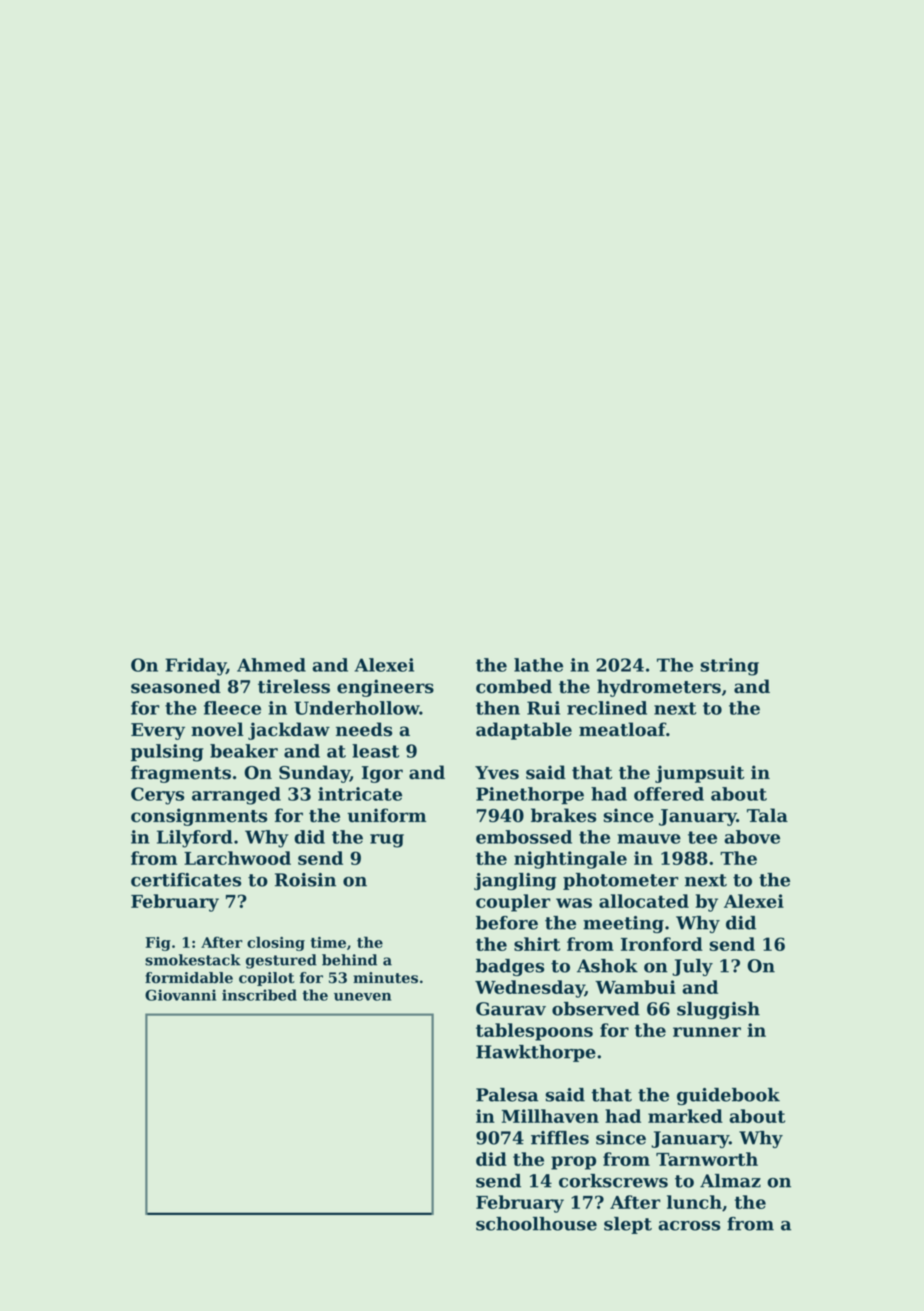  I want to click on prop, so click(573, 1163).
